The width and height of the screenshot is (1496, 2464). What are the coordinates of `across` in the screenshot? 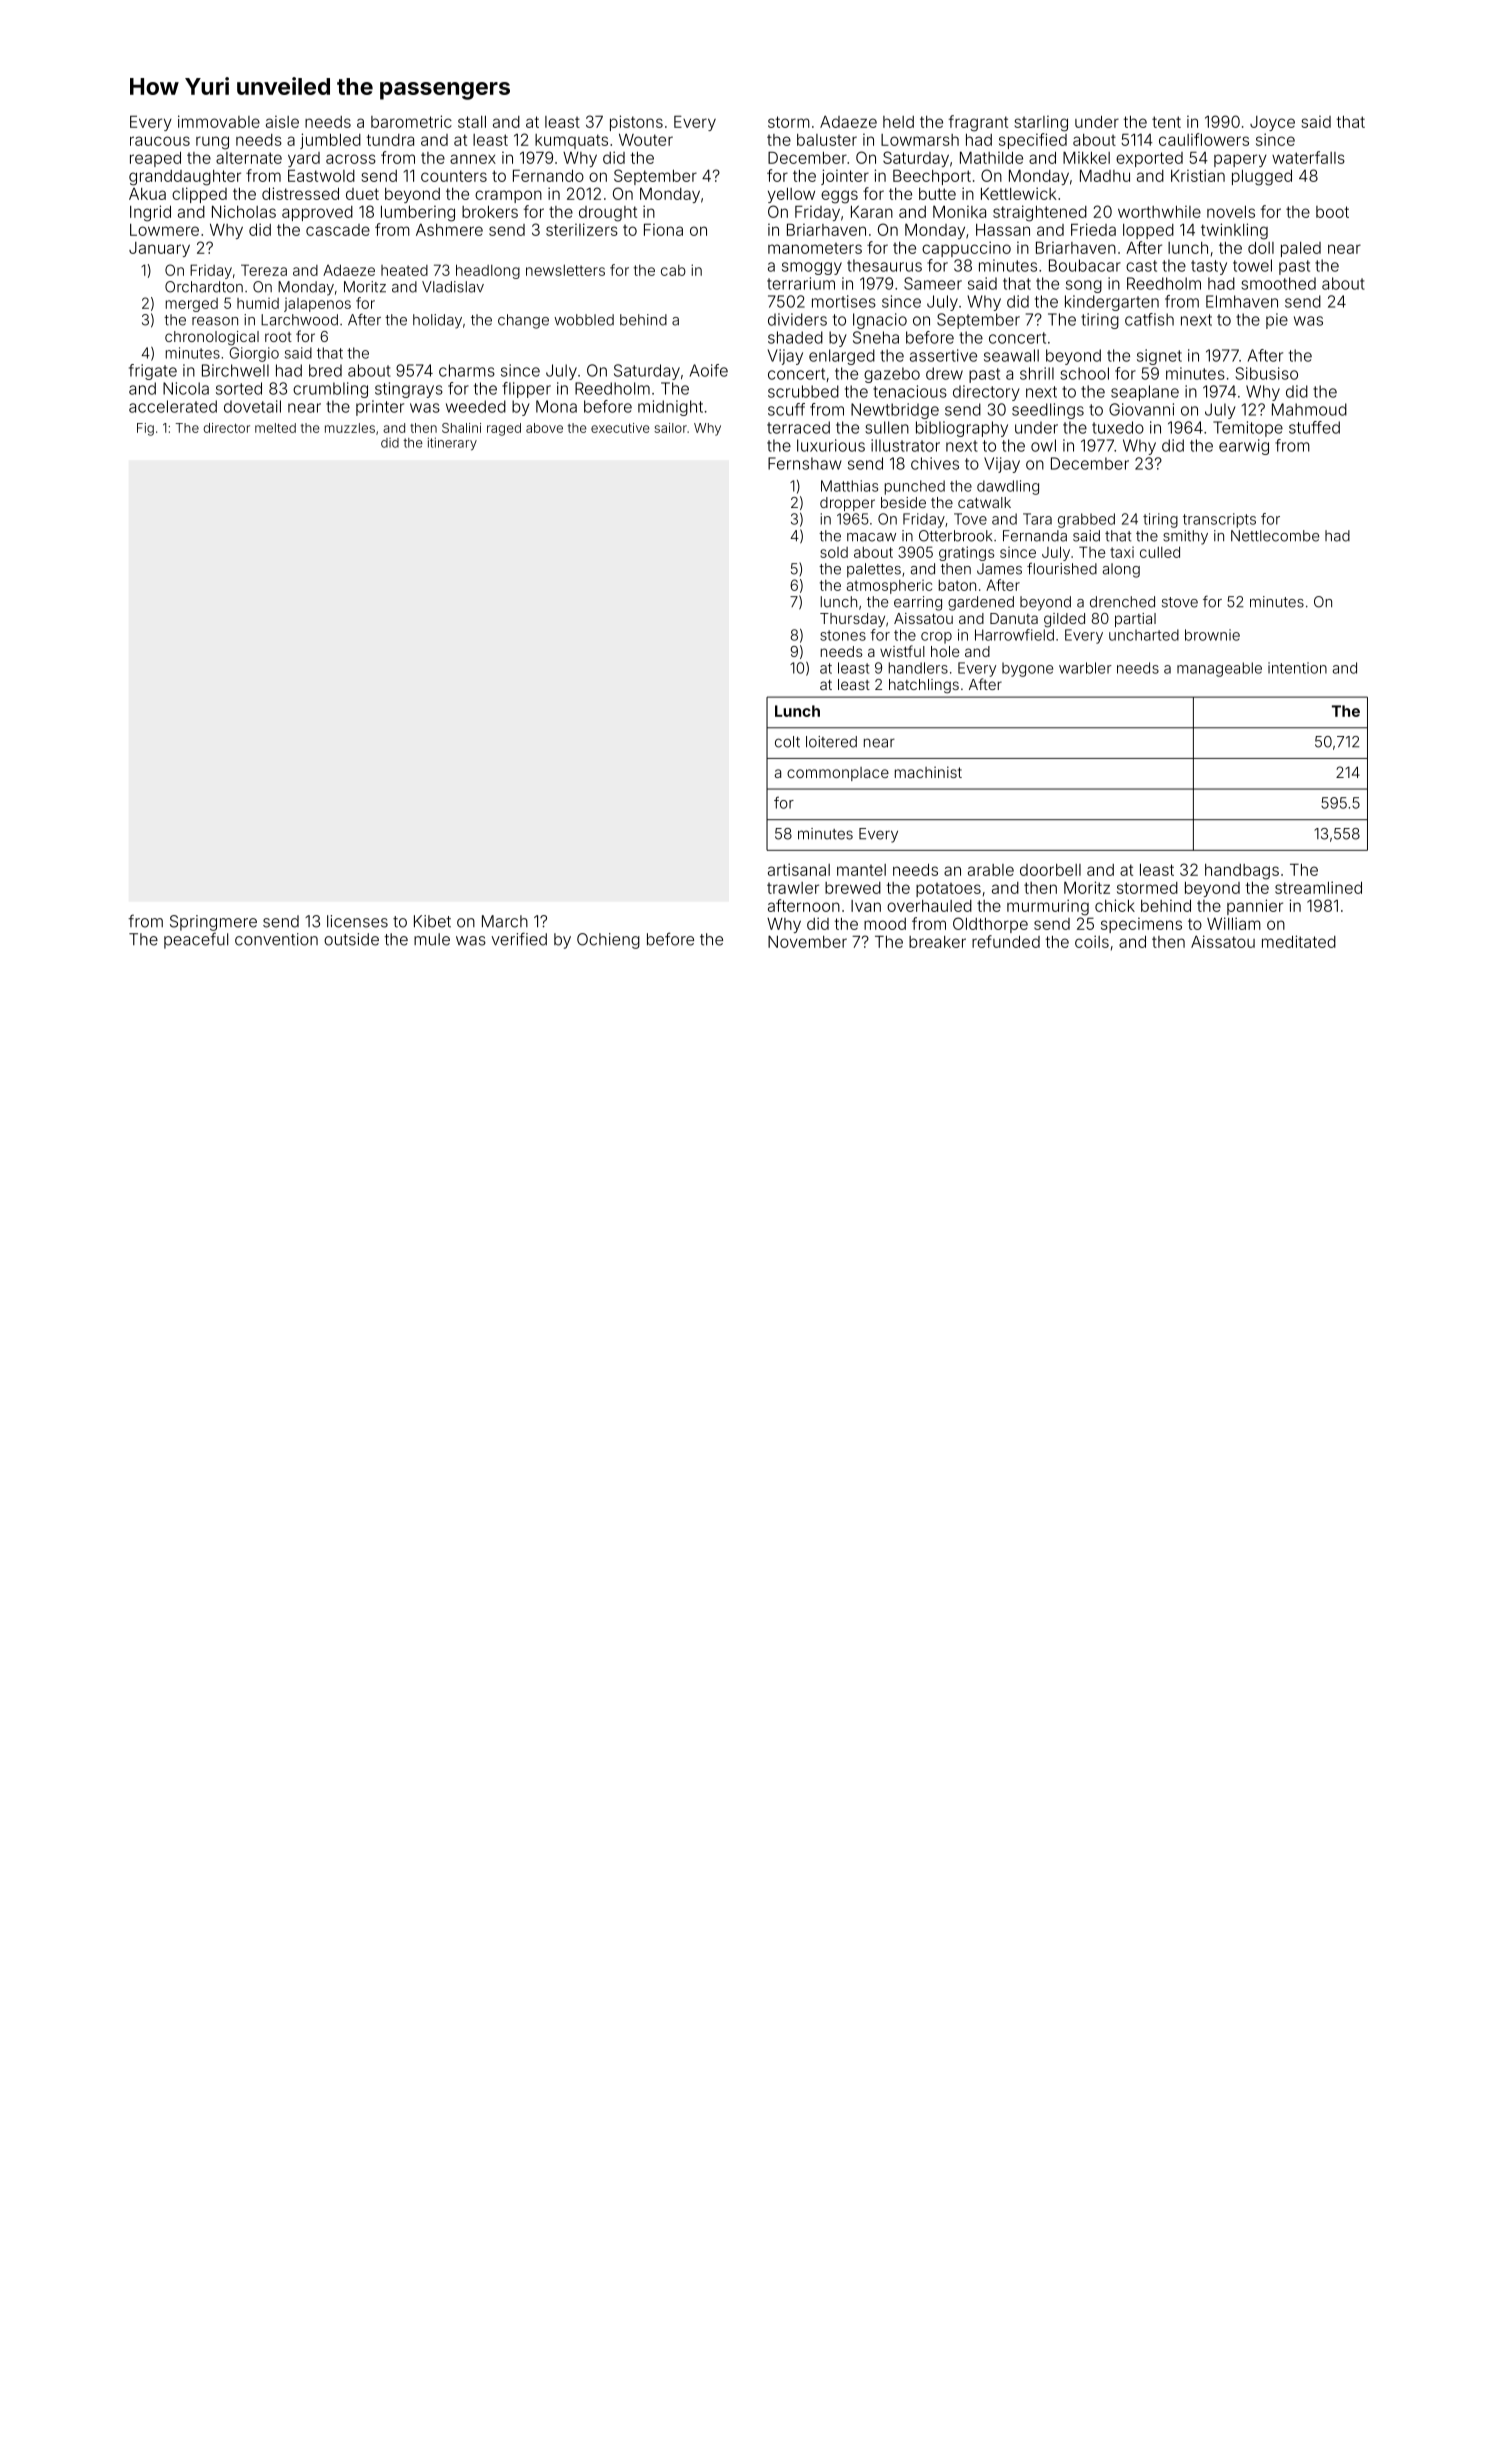 It's located at (351, 159).
